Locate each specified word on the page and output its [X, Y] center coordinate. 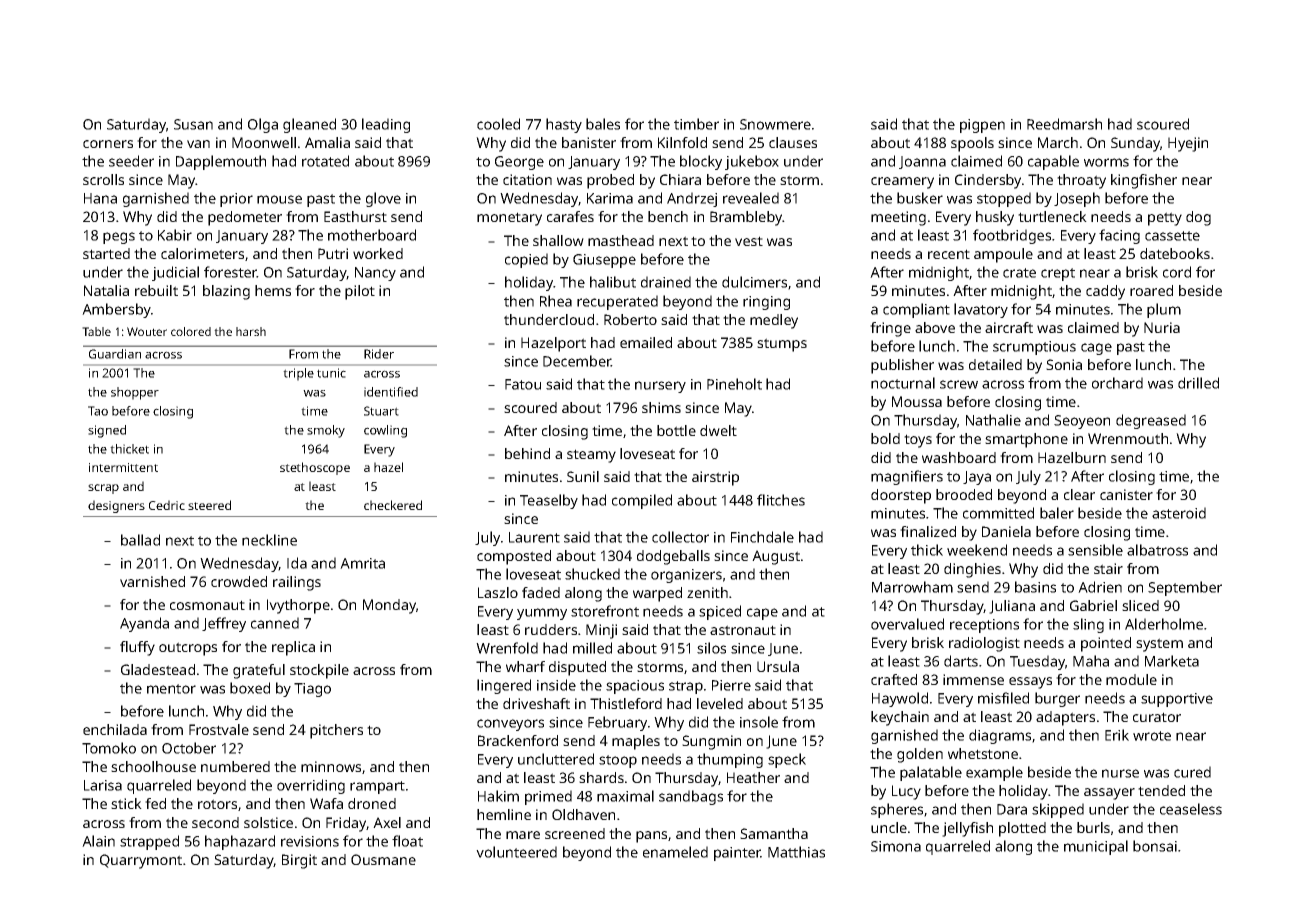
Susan [193, 124]
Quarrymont [141, 861]
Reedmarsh [1064, 124]
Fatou [523, 384]
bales [603, 124]
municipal [1096, 847]
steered [209, 505]
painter [737, 854]
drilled [1198, 383]
